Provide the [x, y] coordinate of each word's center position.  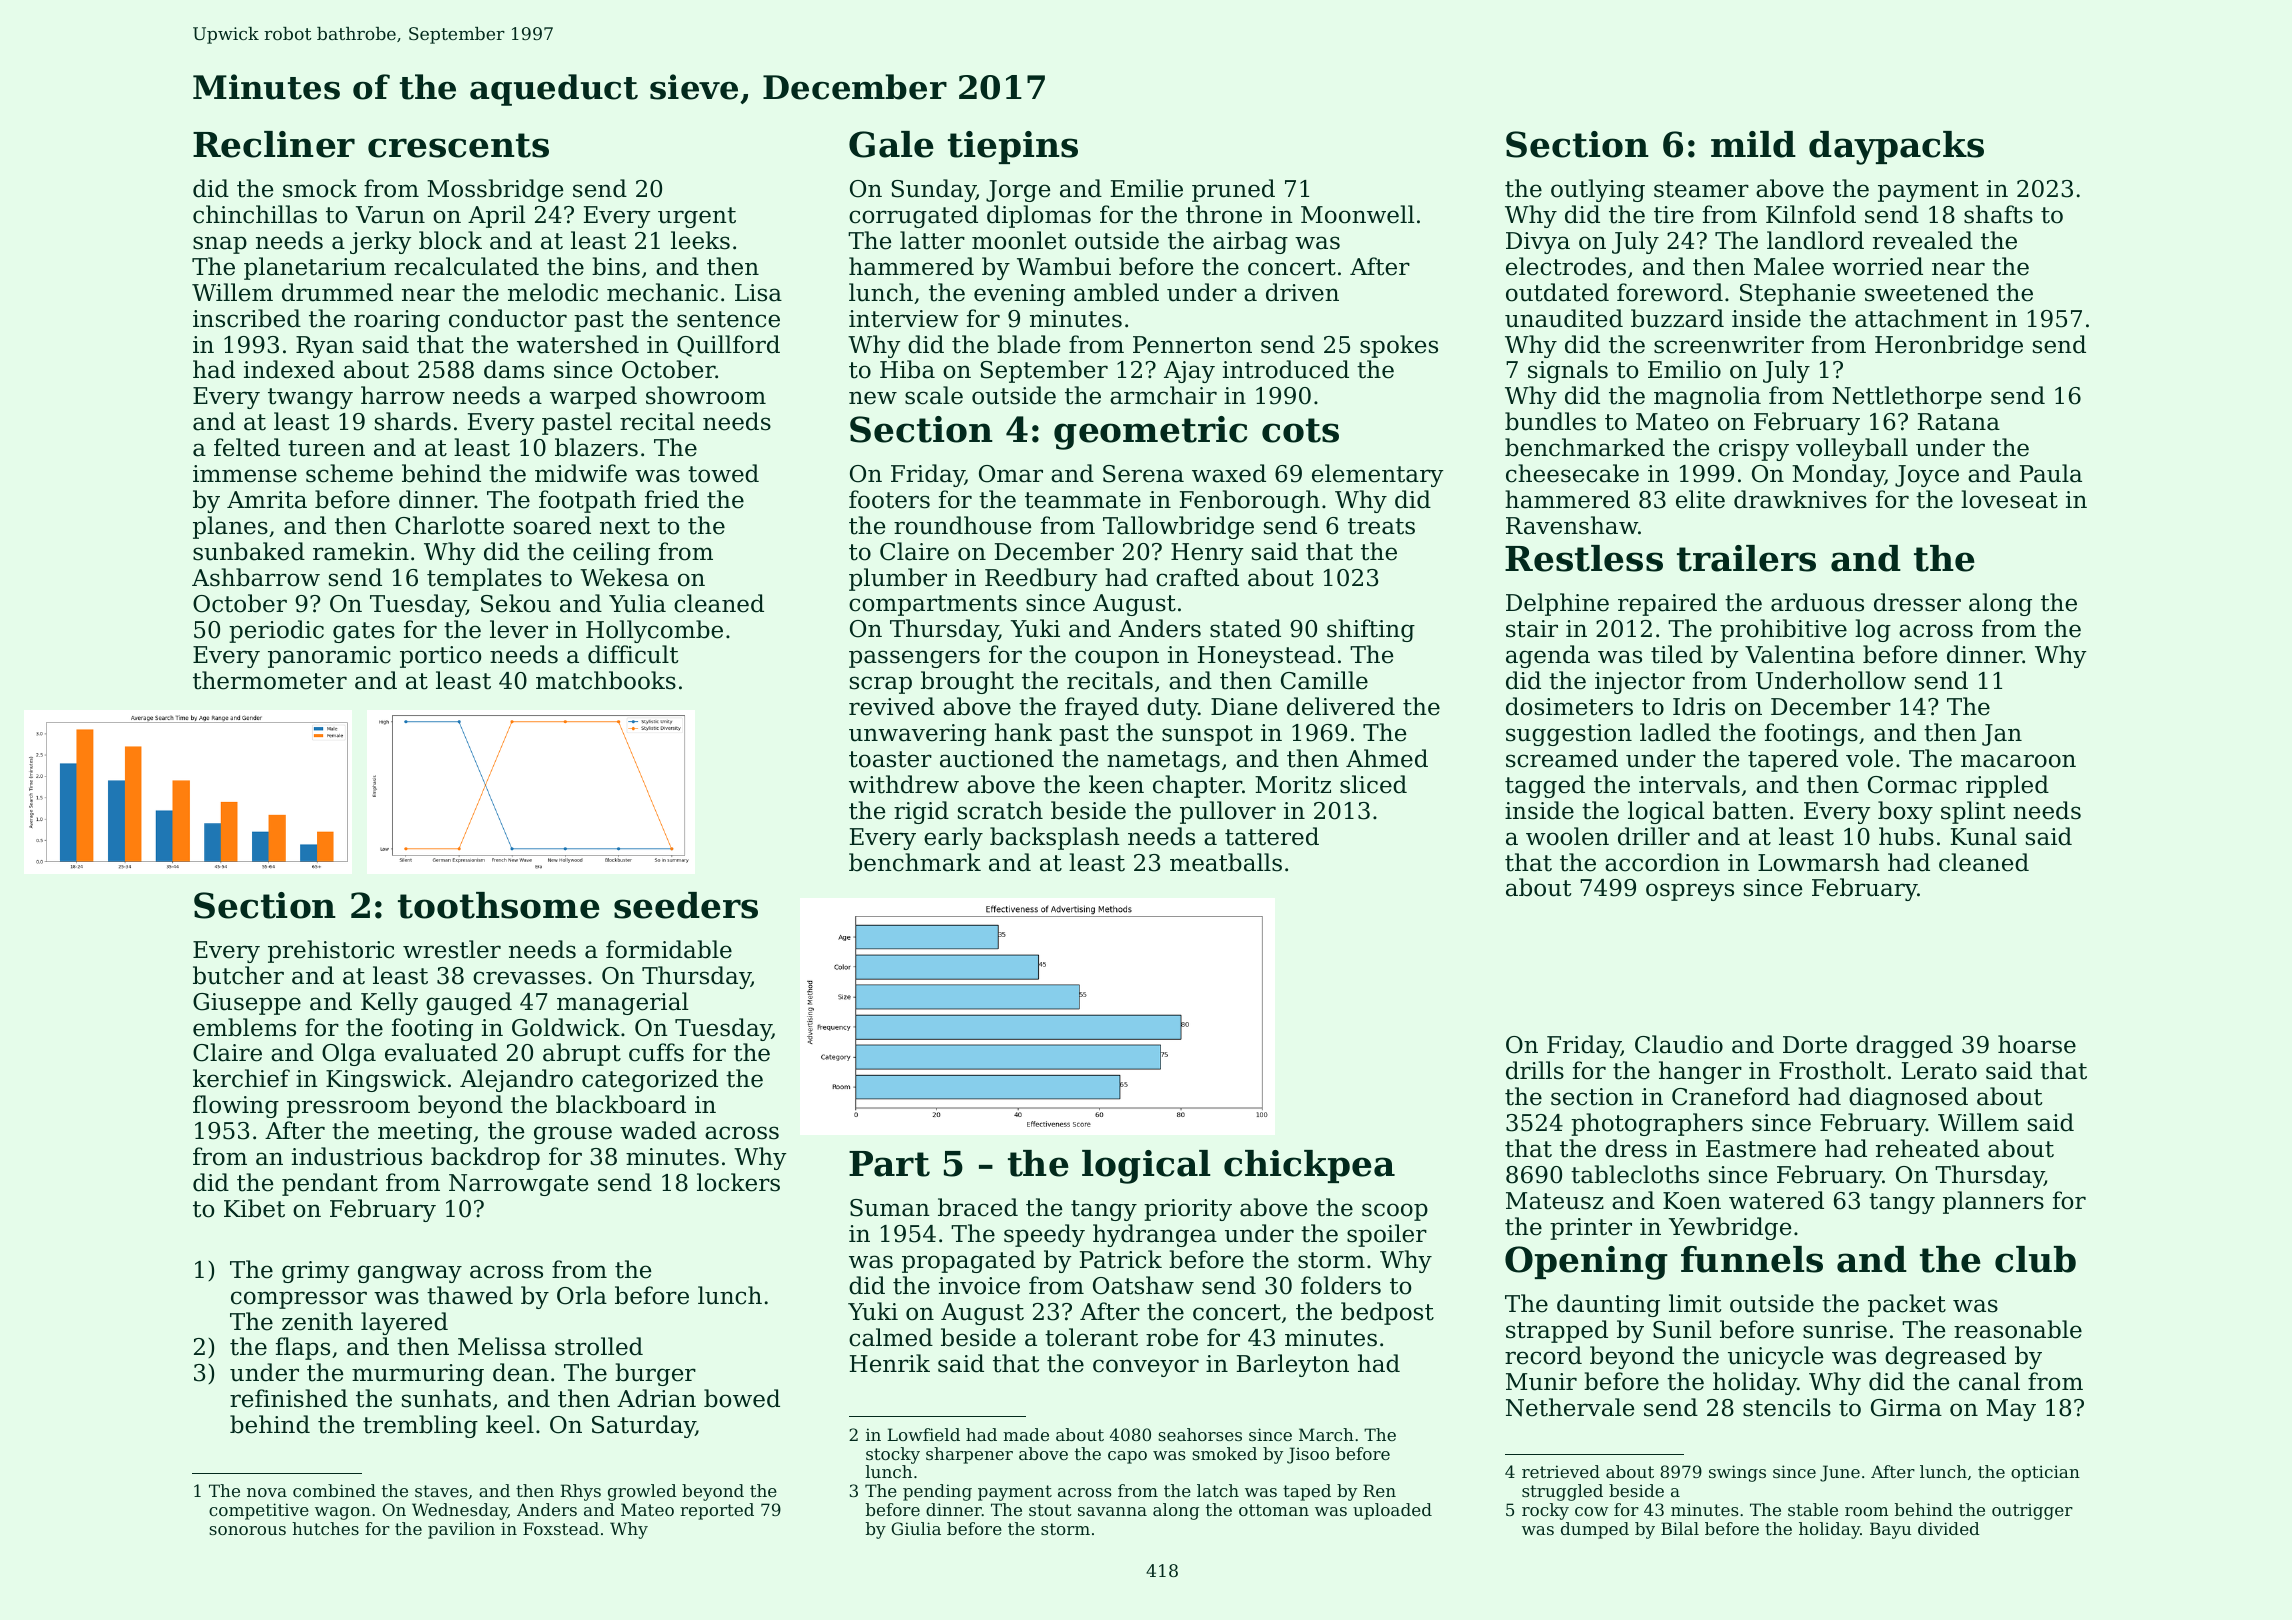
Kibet [254, 1208]
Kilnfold [1811, 214]
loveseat [2009, 499]
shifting [1371, 630]
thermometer [270, 680]
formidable [669, 949]
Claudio [1679, 1044]
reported [717, 1511]
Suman [890, 1208]
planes [230, 527]
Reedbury [1041, 579]
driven [1302, 292]
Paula [2051, 473]
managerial [622, 1003]
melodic [553, 292]
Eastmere [1761, 1149]
